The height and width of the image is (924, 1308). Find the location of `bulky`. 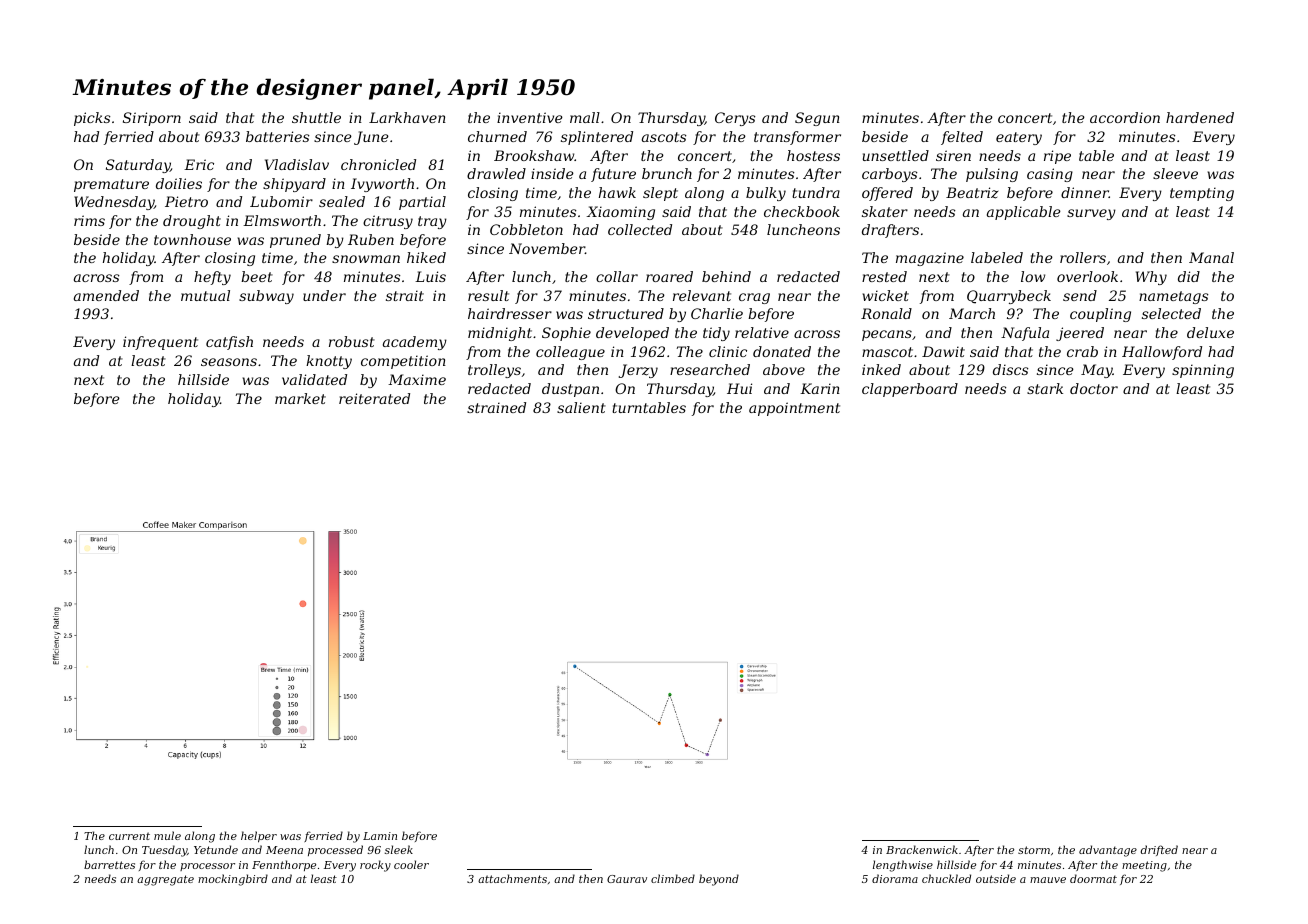

bulky is located at coordinates (766, 194).
